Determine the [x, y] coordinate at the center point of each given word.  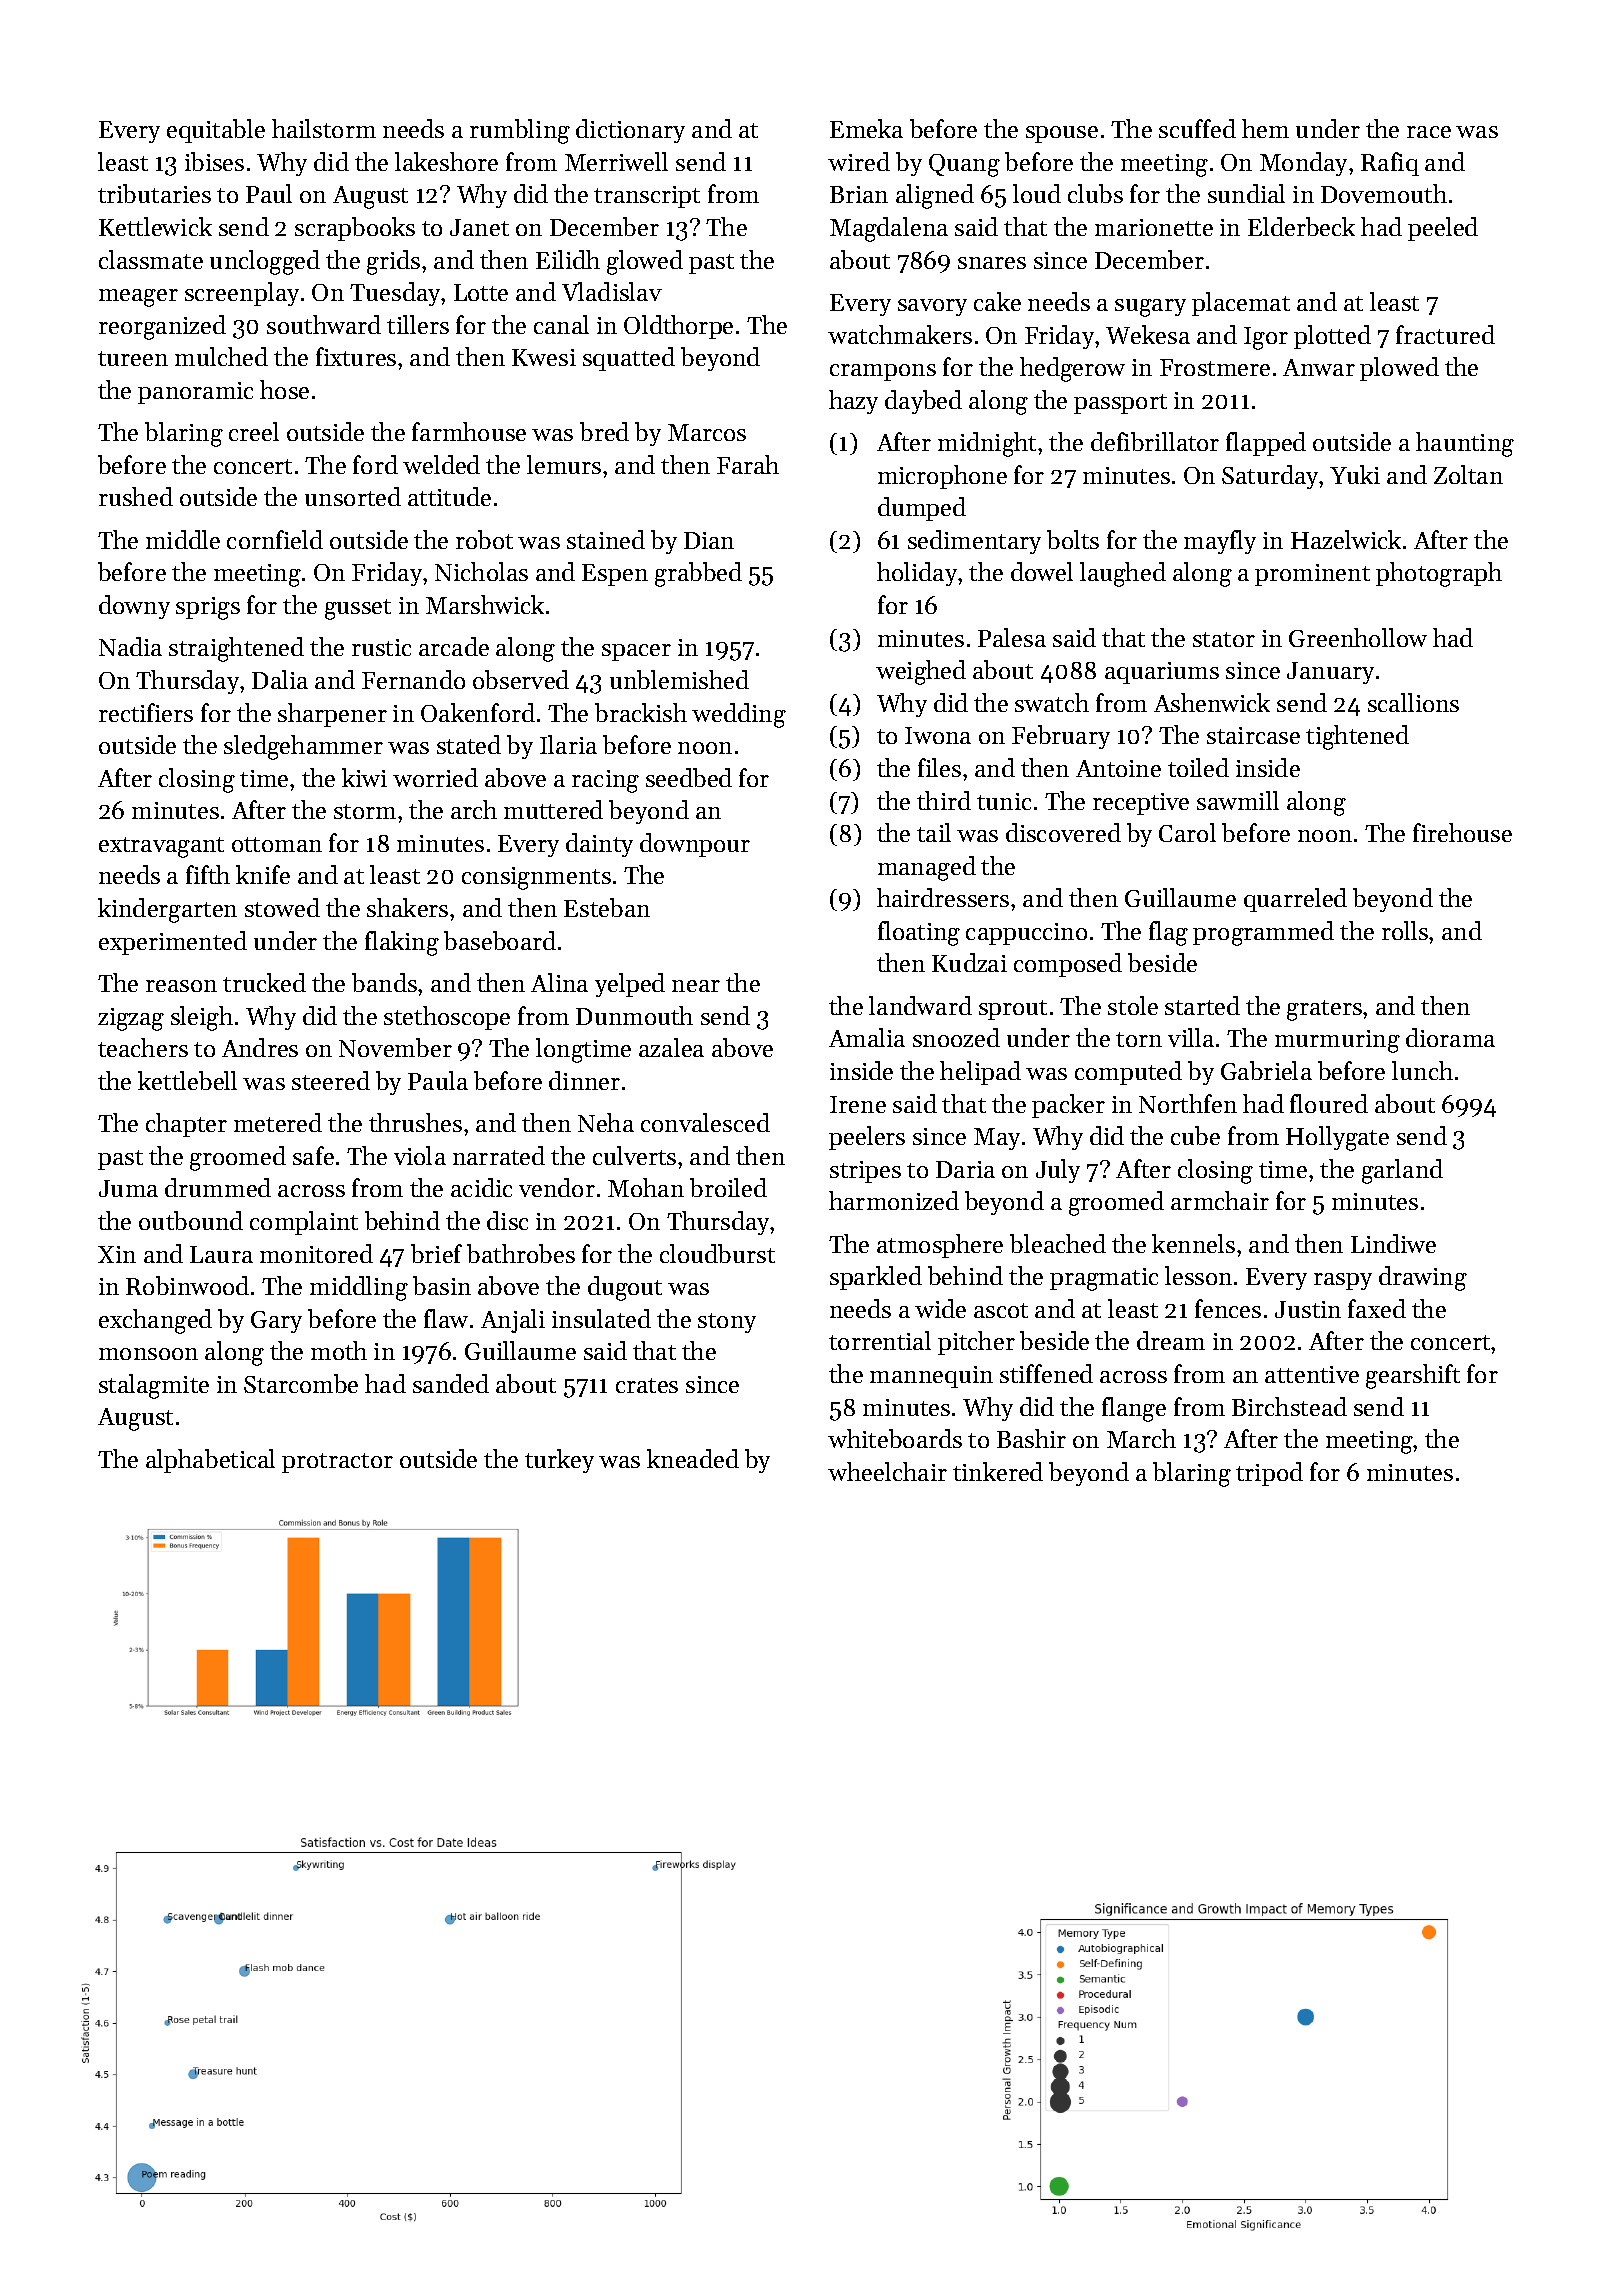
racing [605, 781]
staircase [1253, 735]
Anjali [513, 1321]
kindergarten [167, 910]
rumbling [520, 131]
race [1429, 132]
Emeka [866, 128]
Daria [965, 1169]
